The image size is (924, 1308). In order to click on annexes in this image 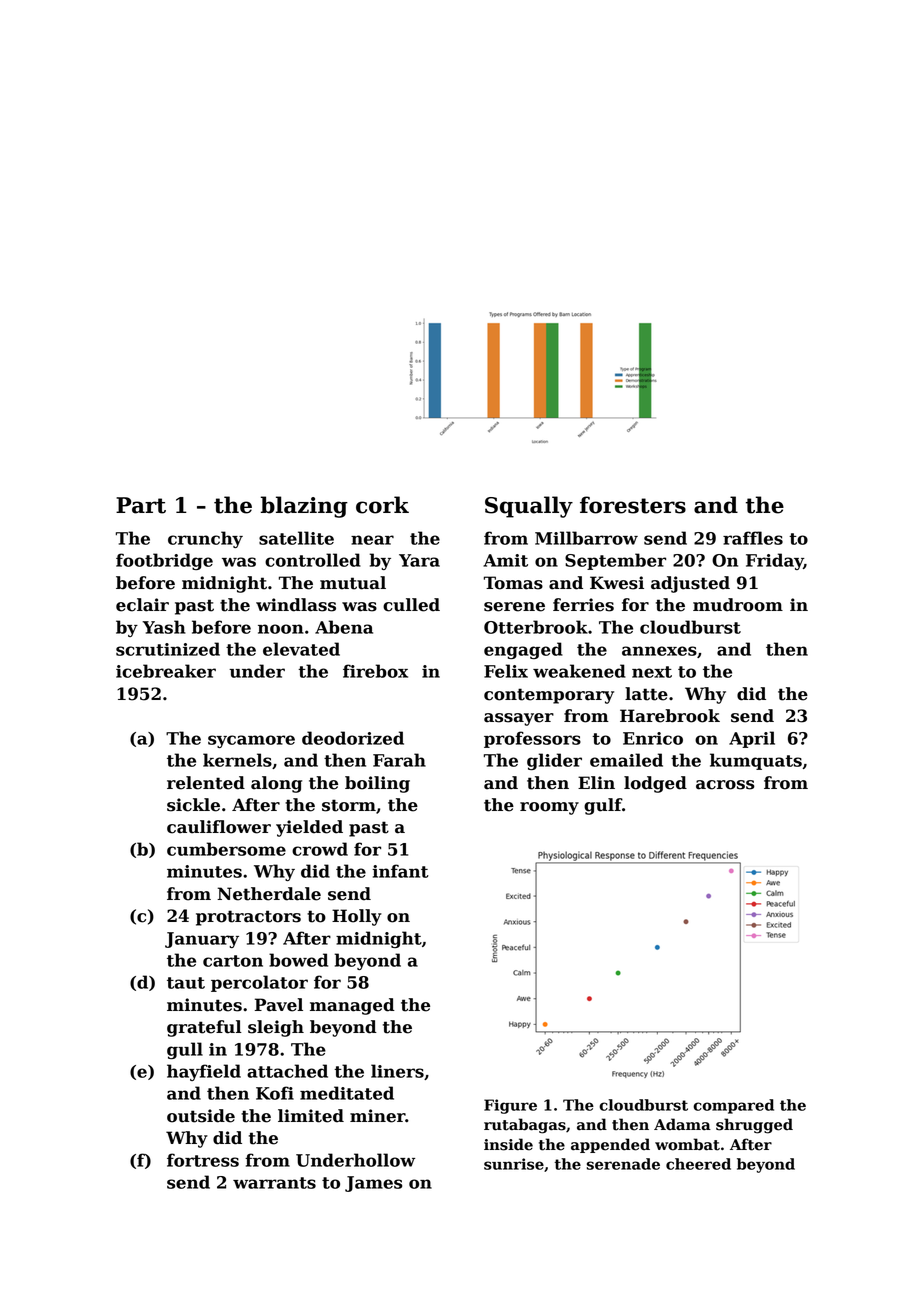, I will do `click(659, 651)`.
